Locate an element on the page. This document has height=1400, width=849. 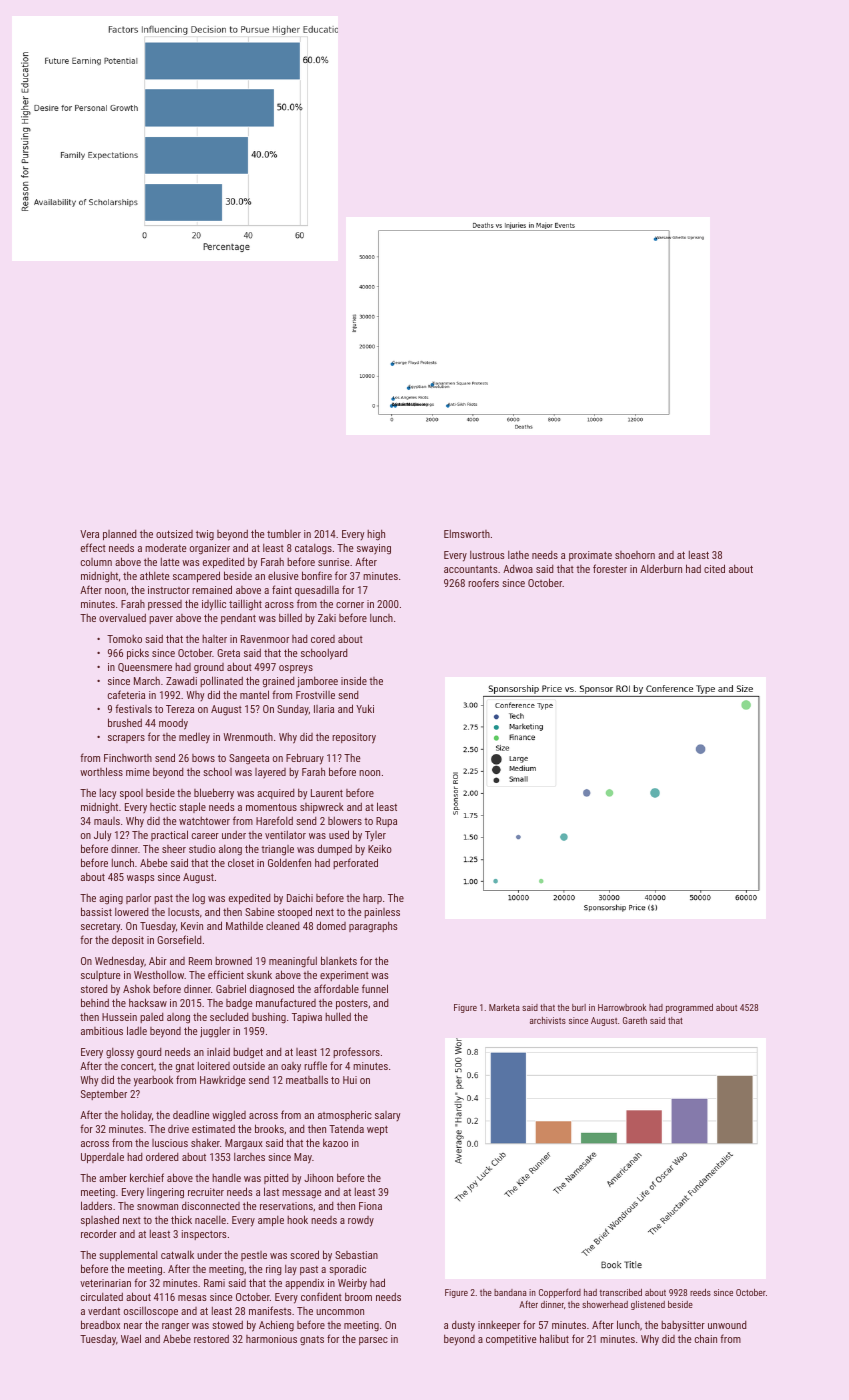
Keiko is located at coordinates (380, 848).
